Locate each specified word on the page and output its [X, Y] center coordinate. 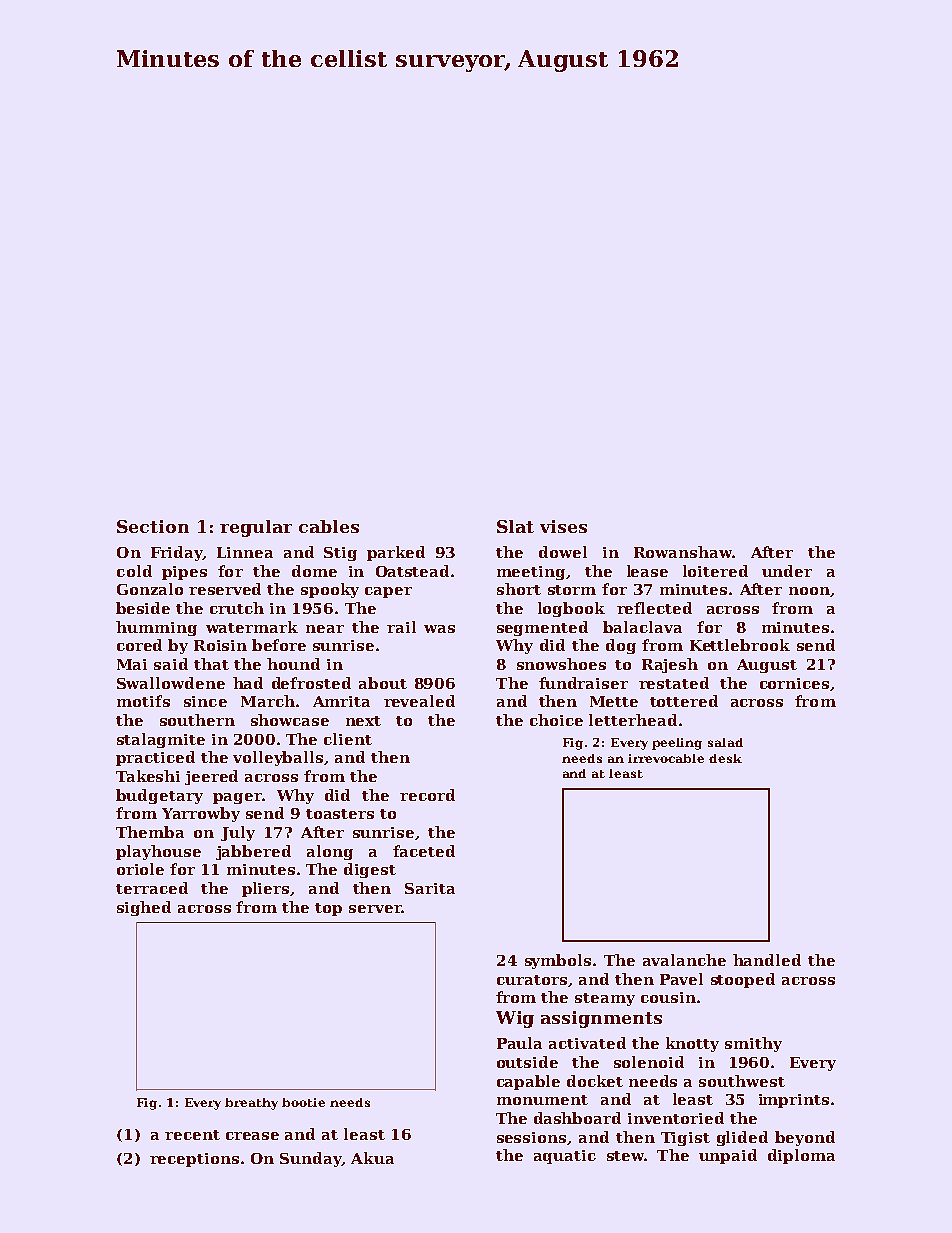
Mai [132, 664]
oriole [140, 869]
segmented [542, 628]
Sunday [311, 1159]
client [348, 739]
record [427, 795]
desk [725, 758]
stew [625, 1156]
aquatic [565, 1157]
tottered [684, 701]
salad [725, 742]
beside [143, 608]
